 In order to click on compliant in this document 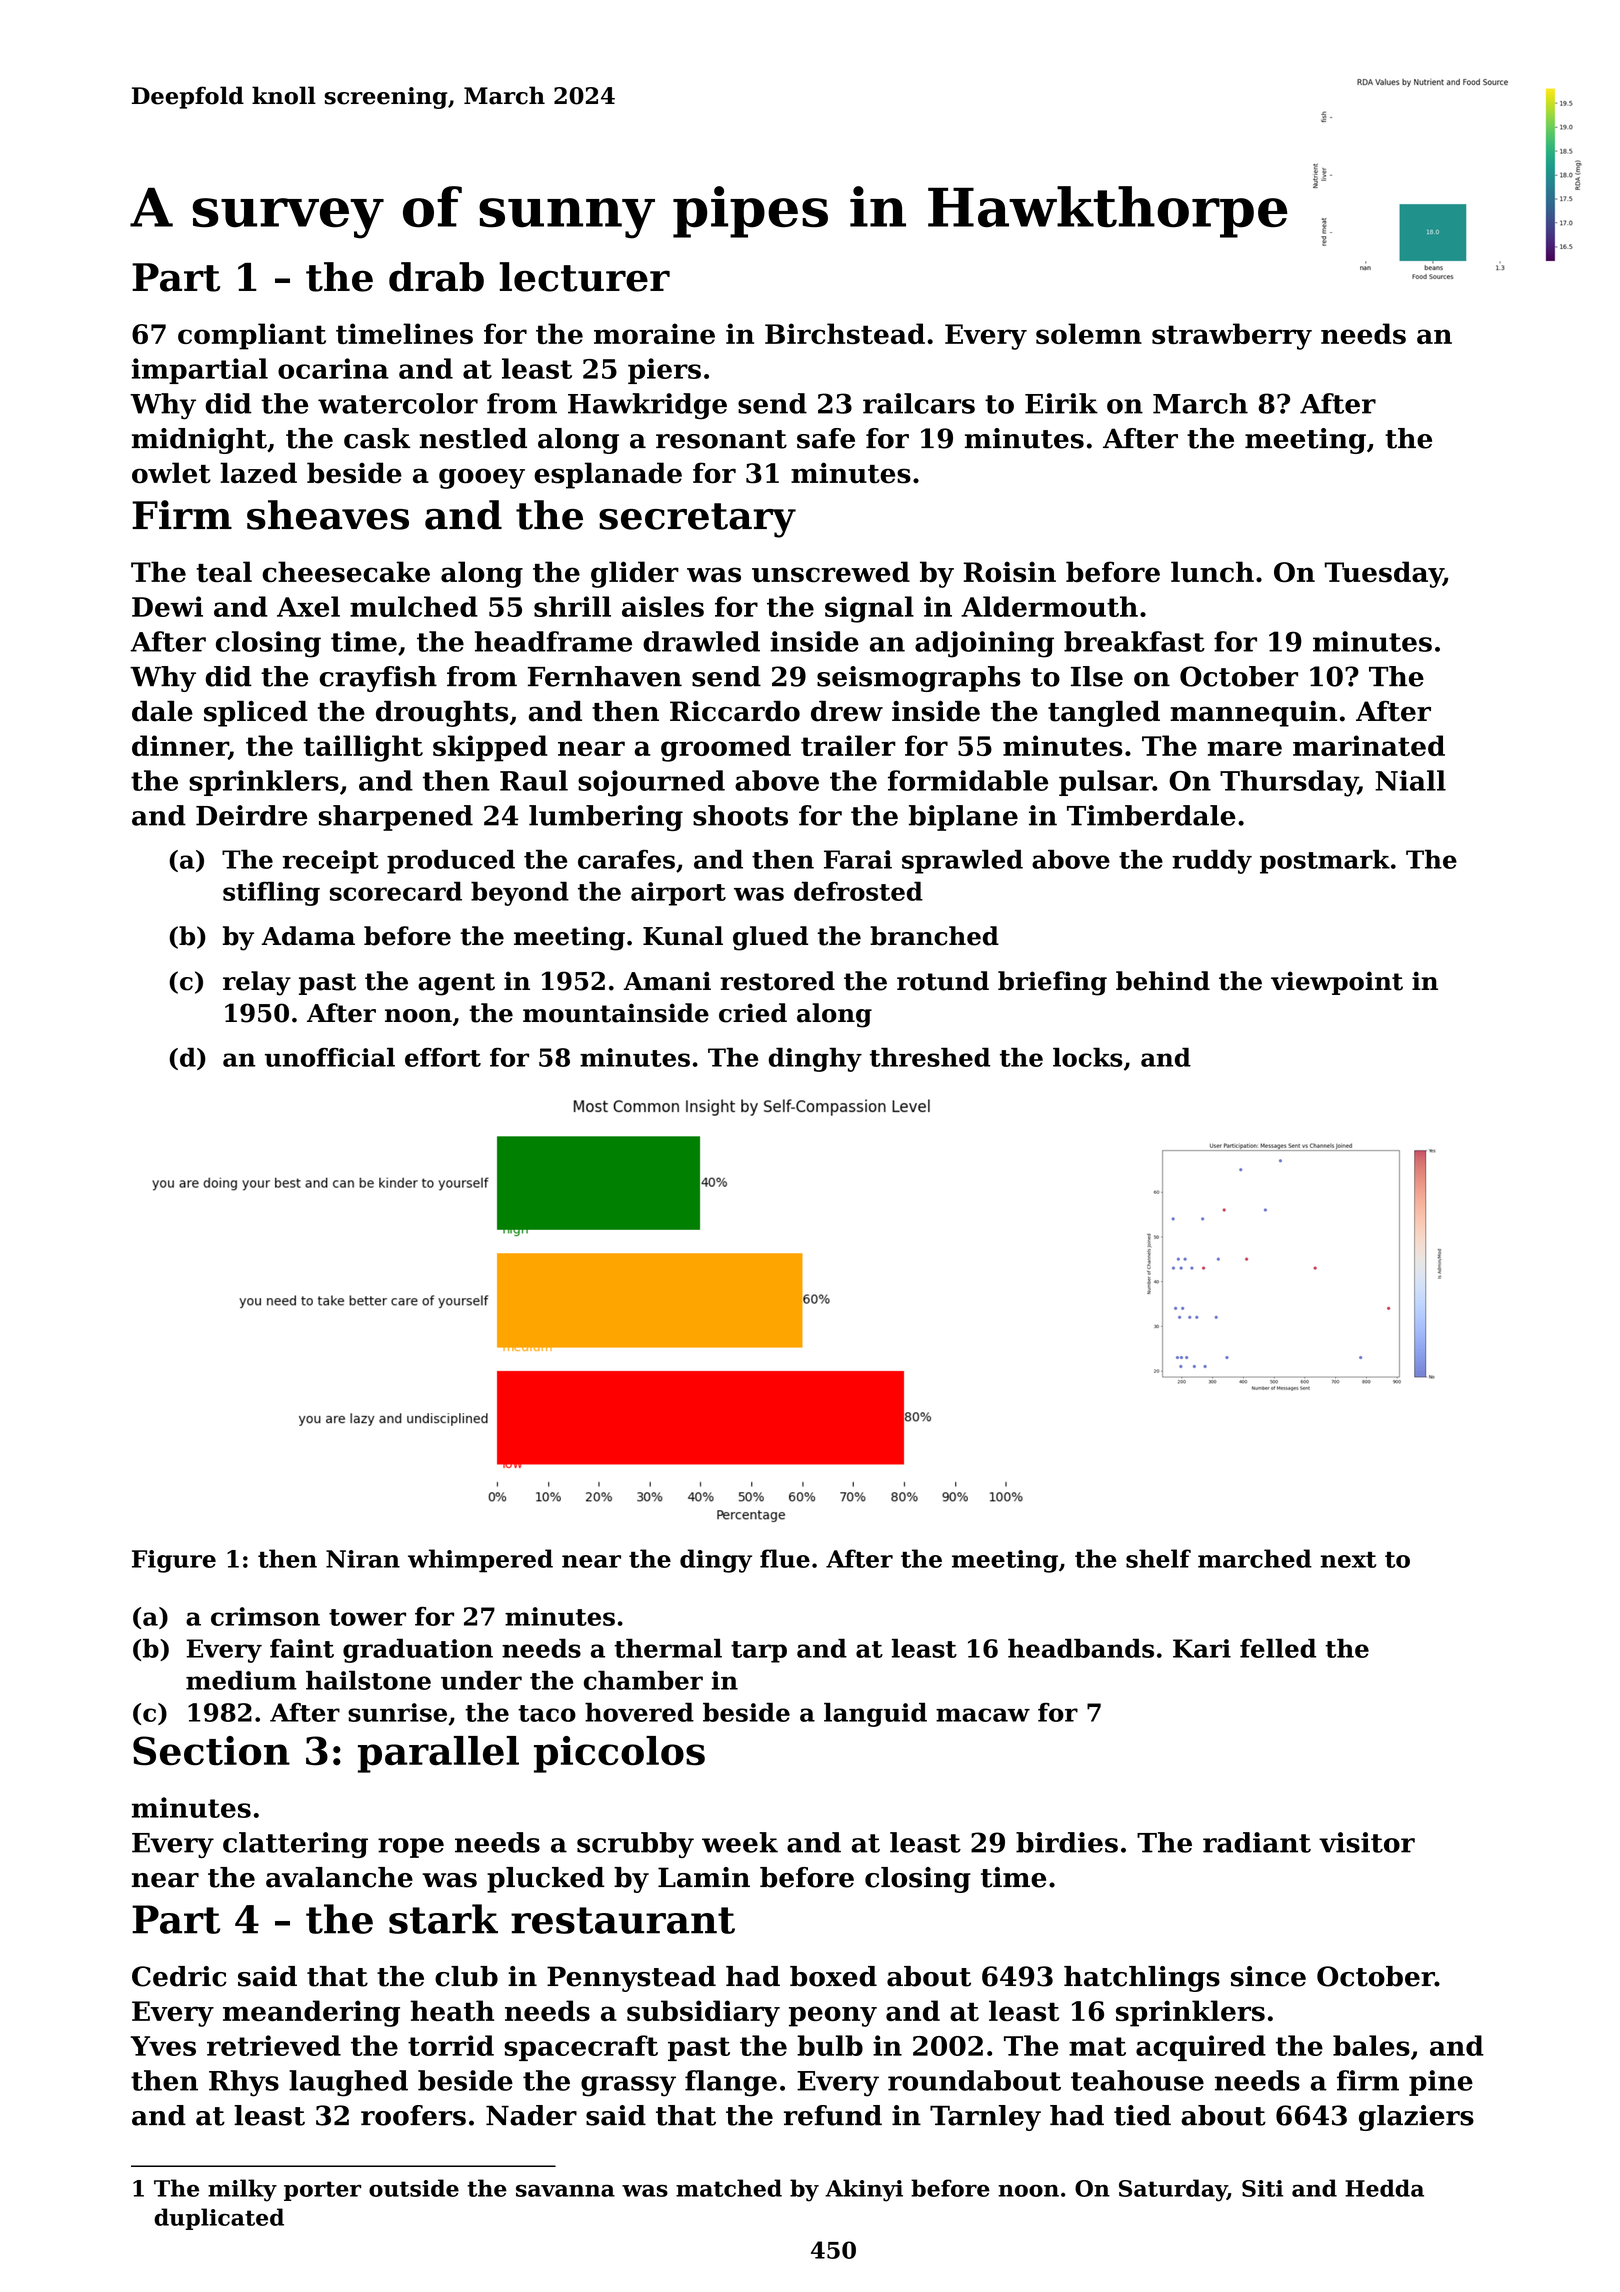, I will do `click(252, 336)`.
